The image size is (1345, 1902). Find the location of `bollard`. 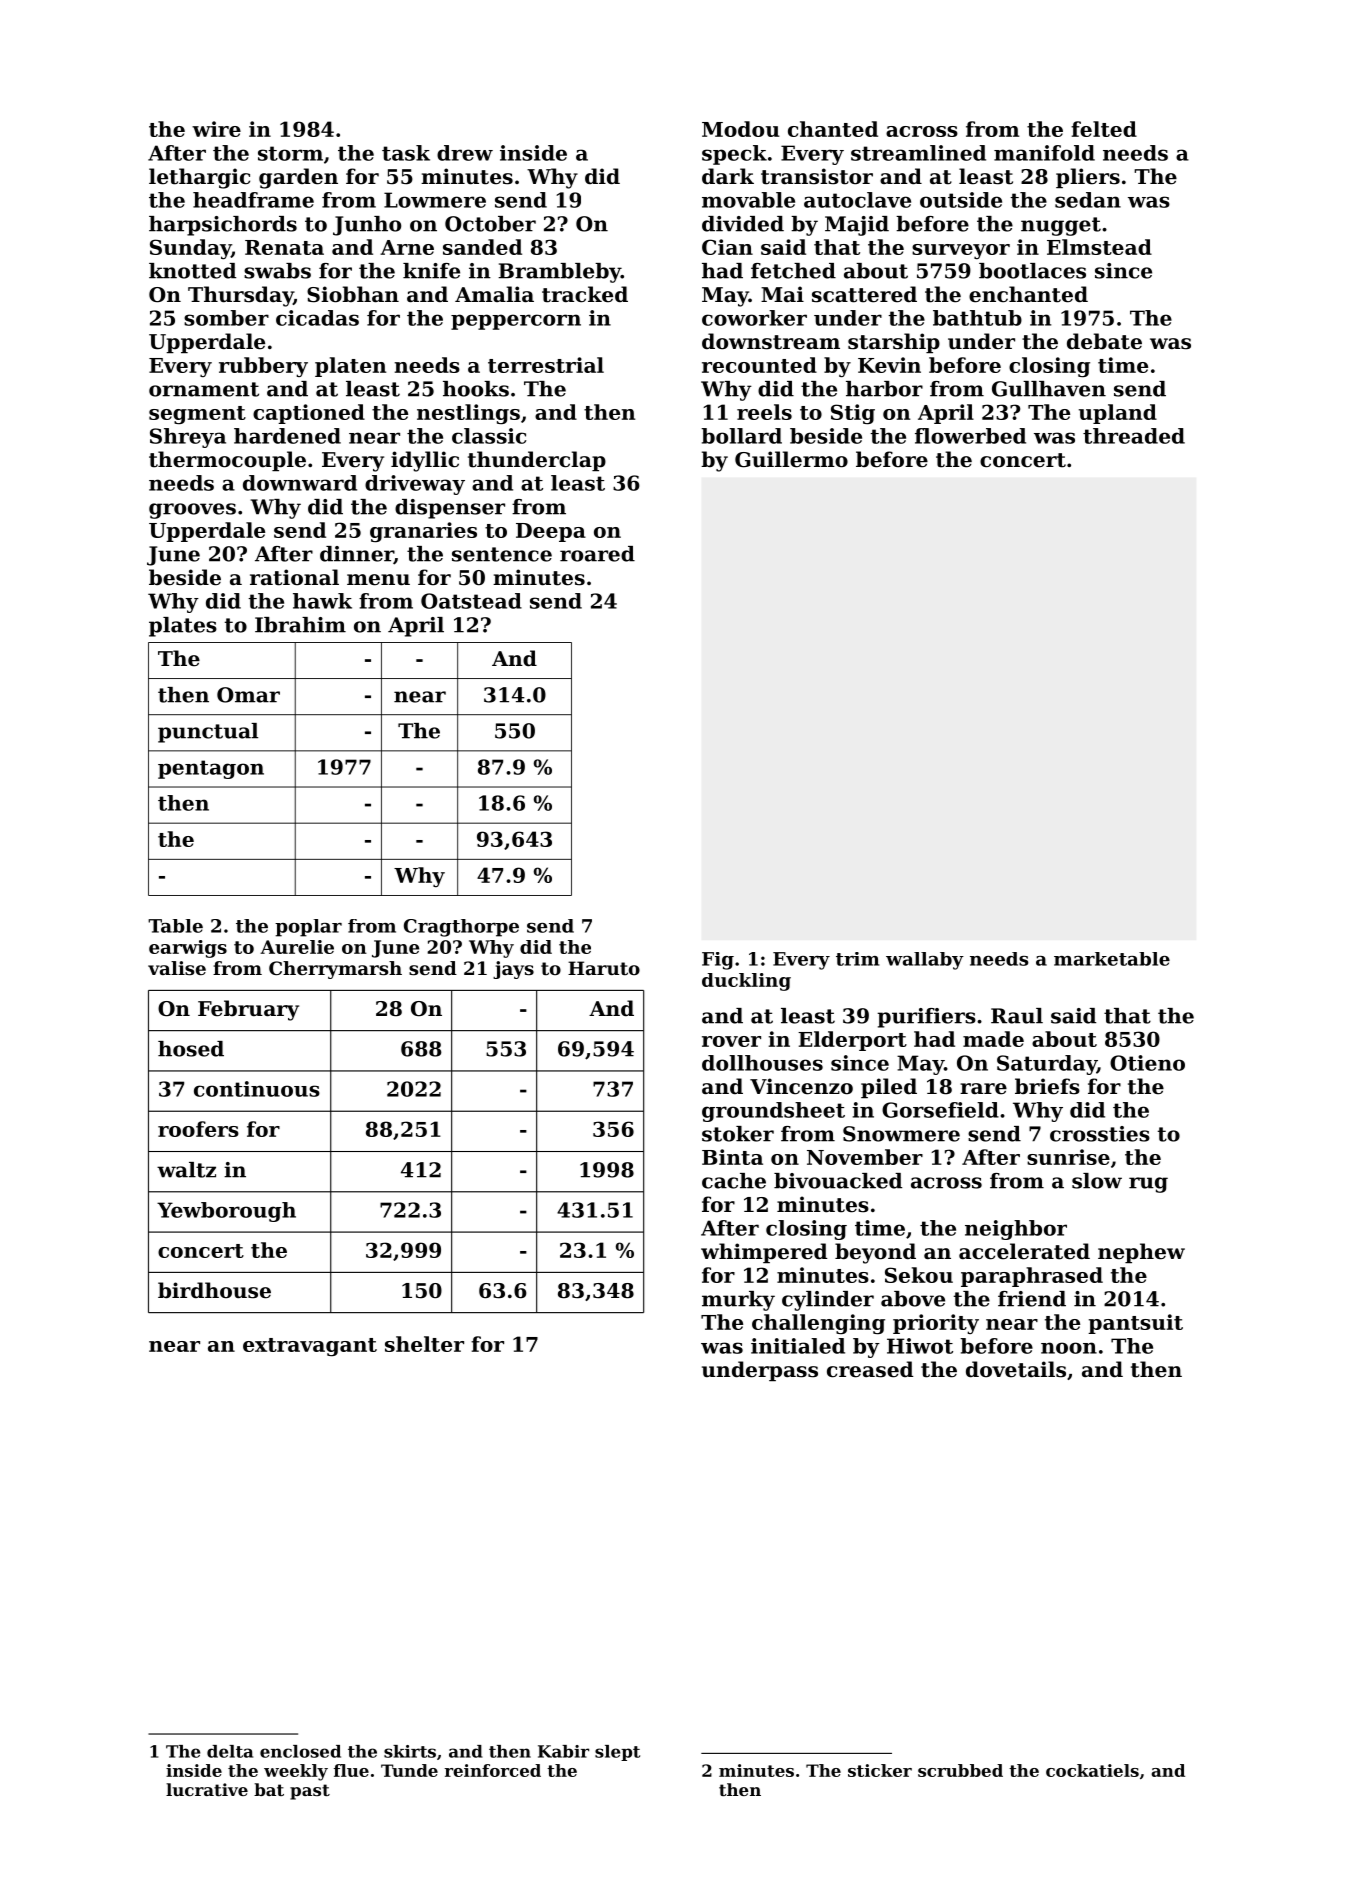

bollard is located at coordinates (741, 436).
